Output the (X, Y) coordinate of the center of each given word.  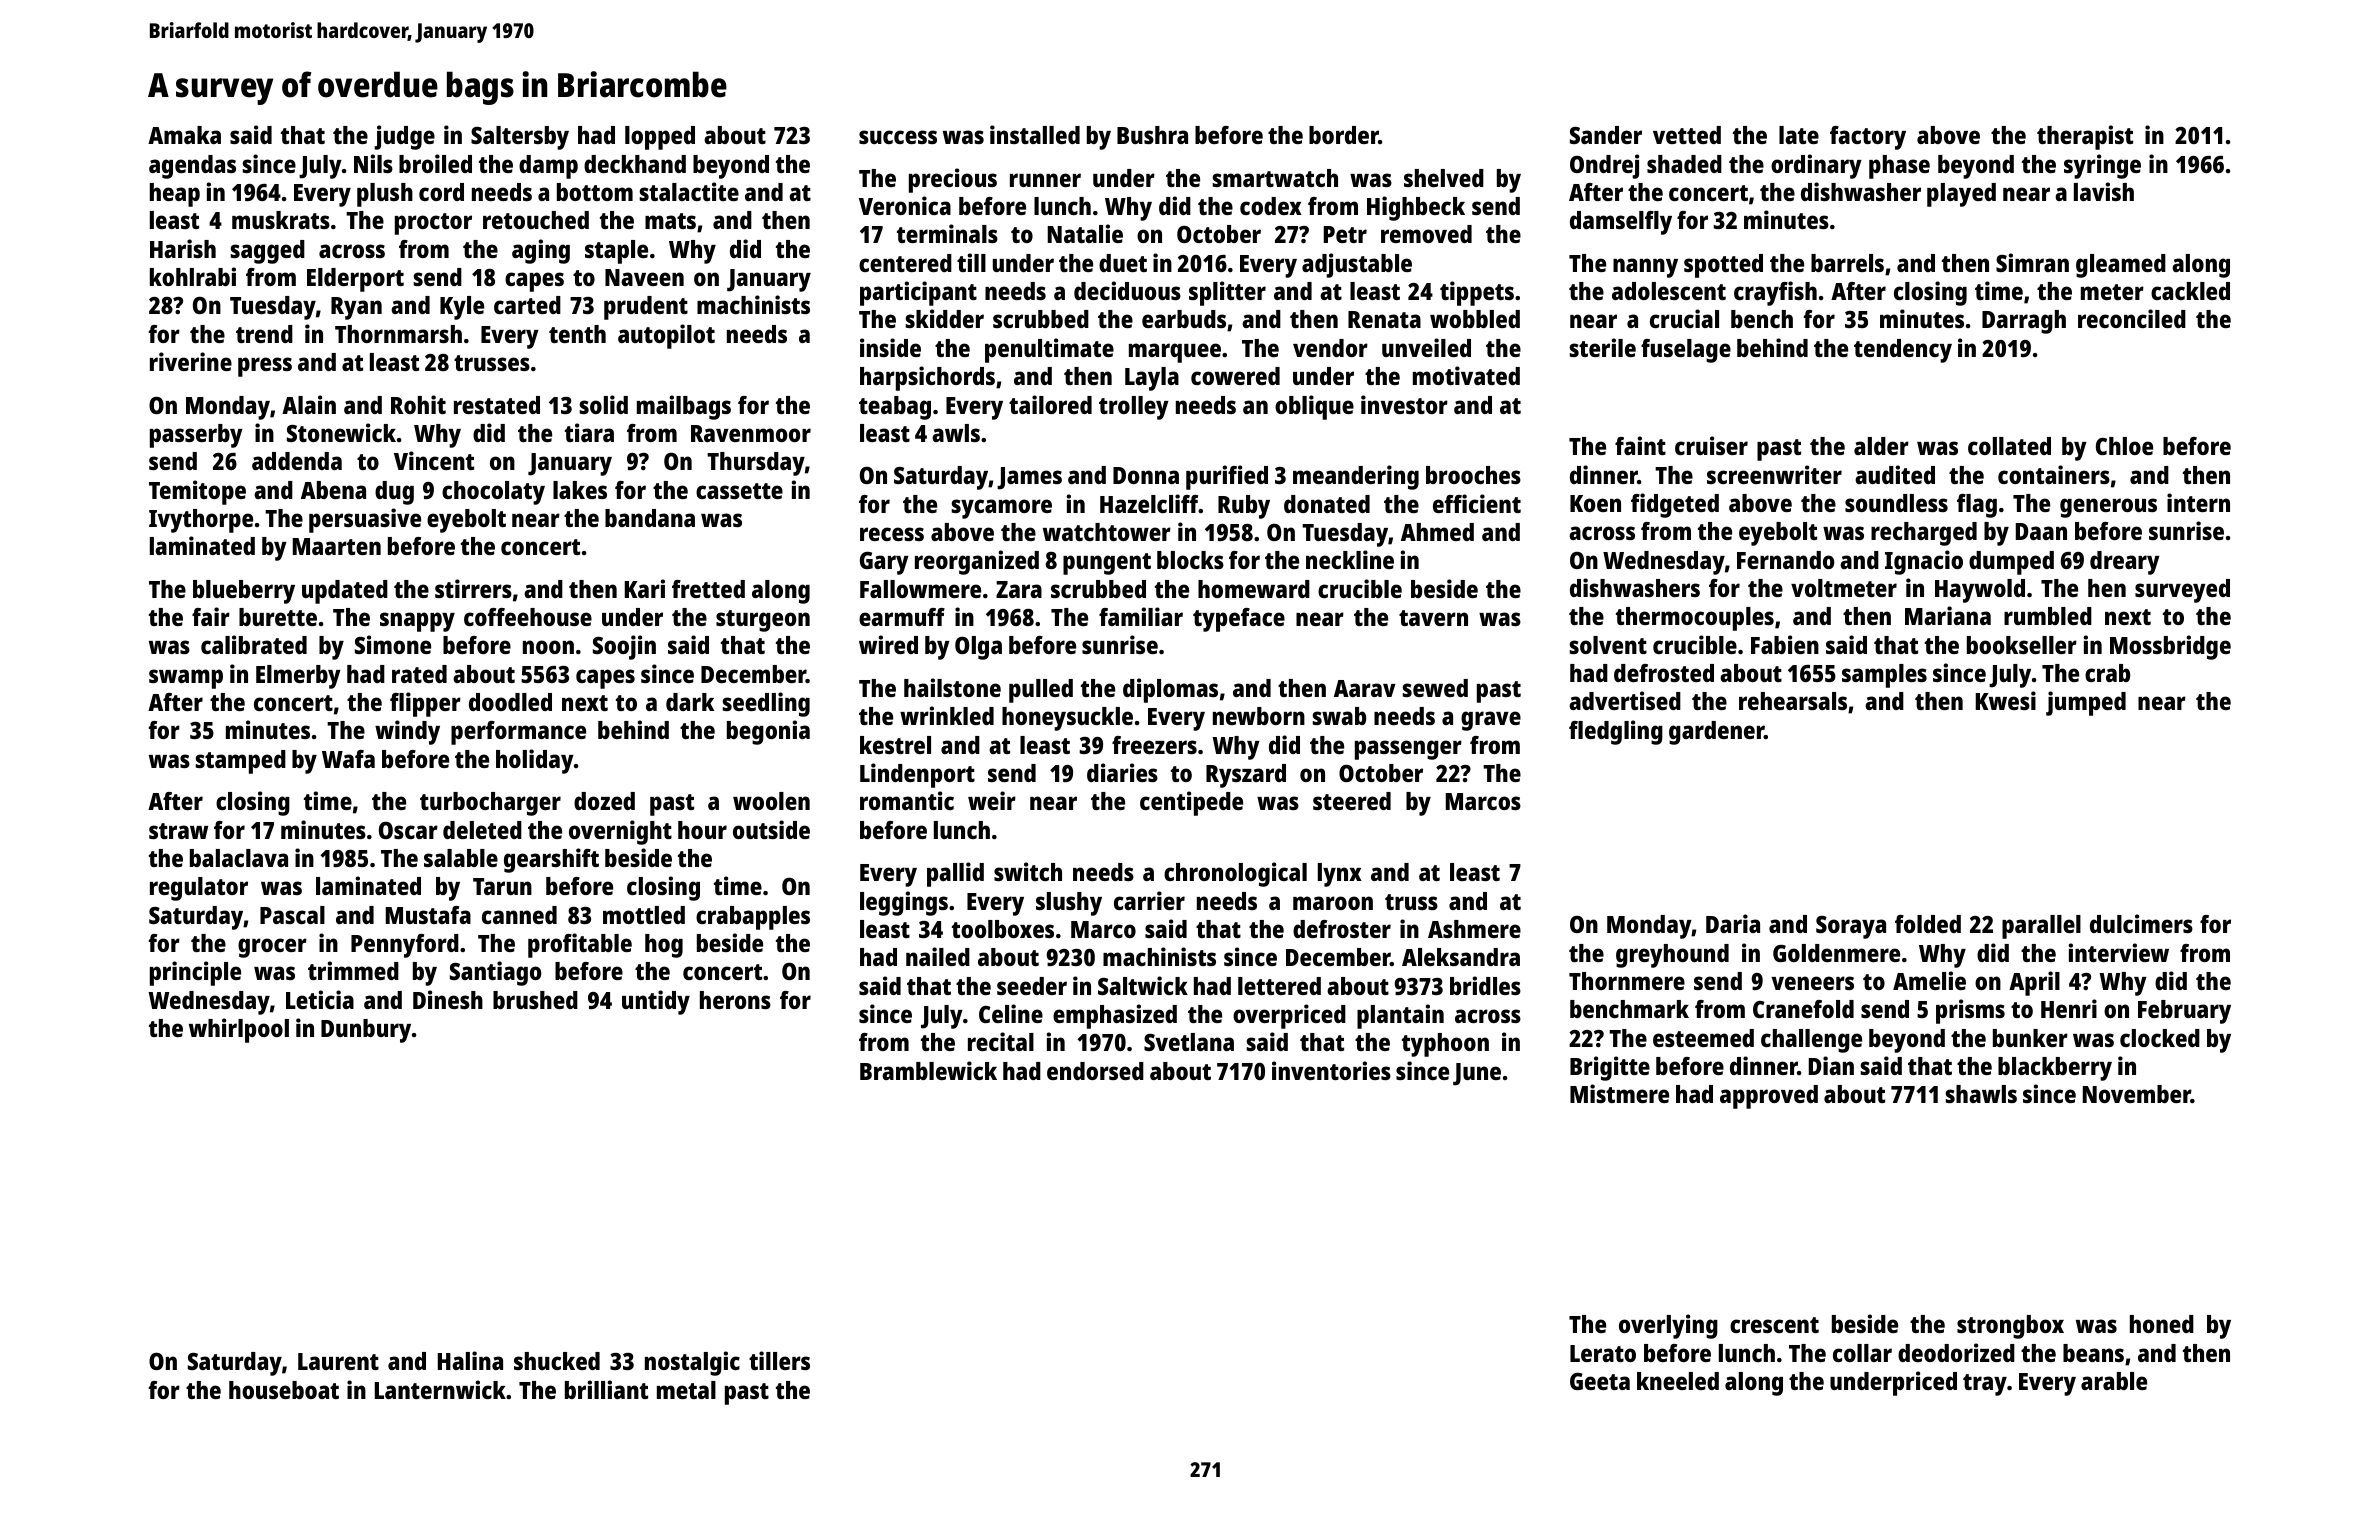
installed (1035, 134)
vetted (1687, 135)
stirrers (473, 588)
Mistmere (1619, 1093)
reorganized (977, 562)
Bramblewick (928, 1070)
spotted (1723, 266)
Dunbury (366, 1031)
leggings (904, 903)
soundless (1896, 503)
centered (905, 263)
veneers (1812, 983)
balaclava (239, 858)
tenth (577, 334)
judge (404, 137)
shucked (557, 1361)
